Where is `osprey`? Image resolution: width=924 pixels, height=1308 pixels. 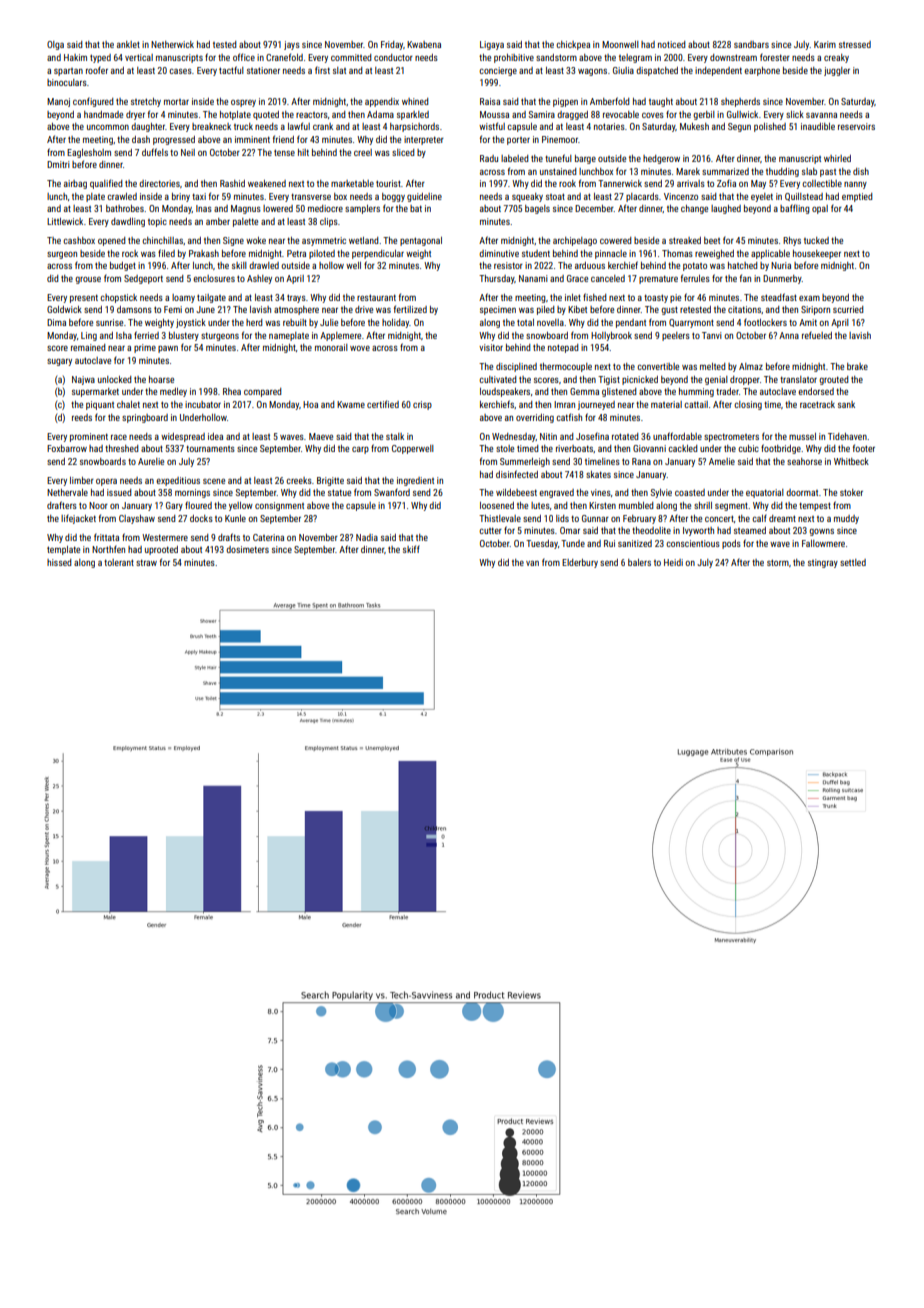
osprey is located at coordinates (243, 103).
